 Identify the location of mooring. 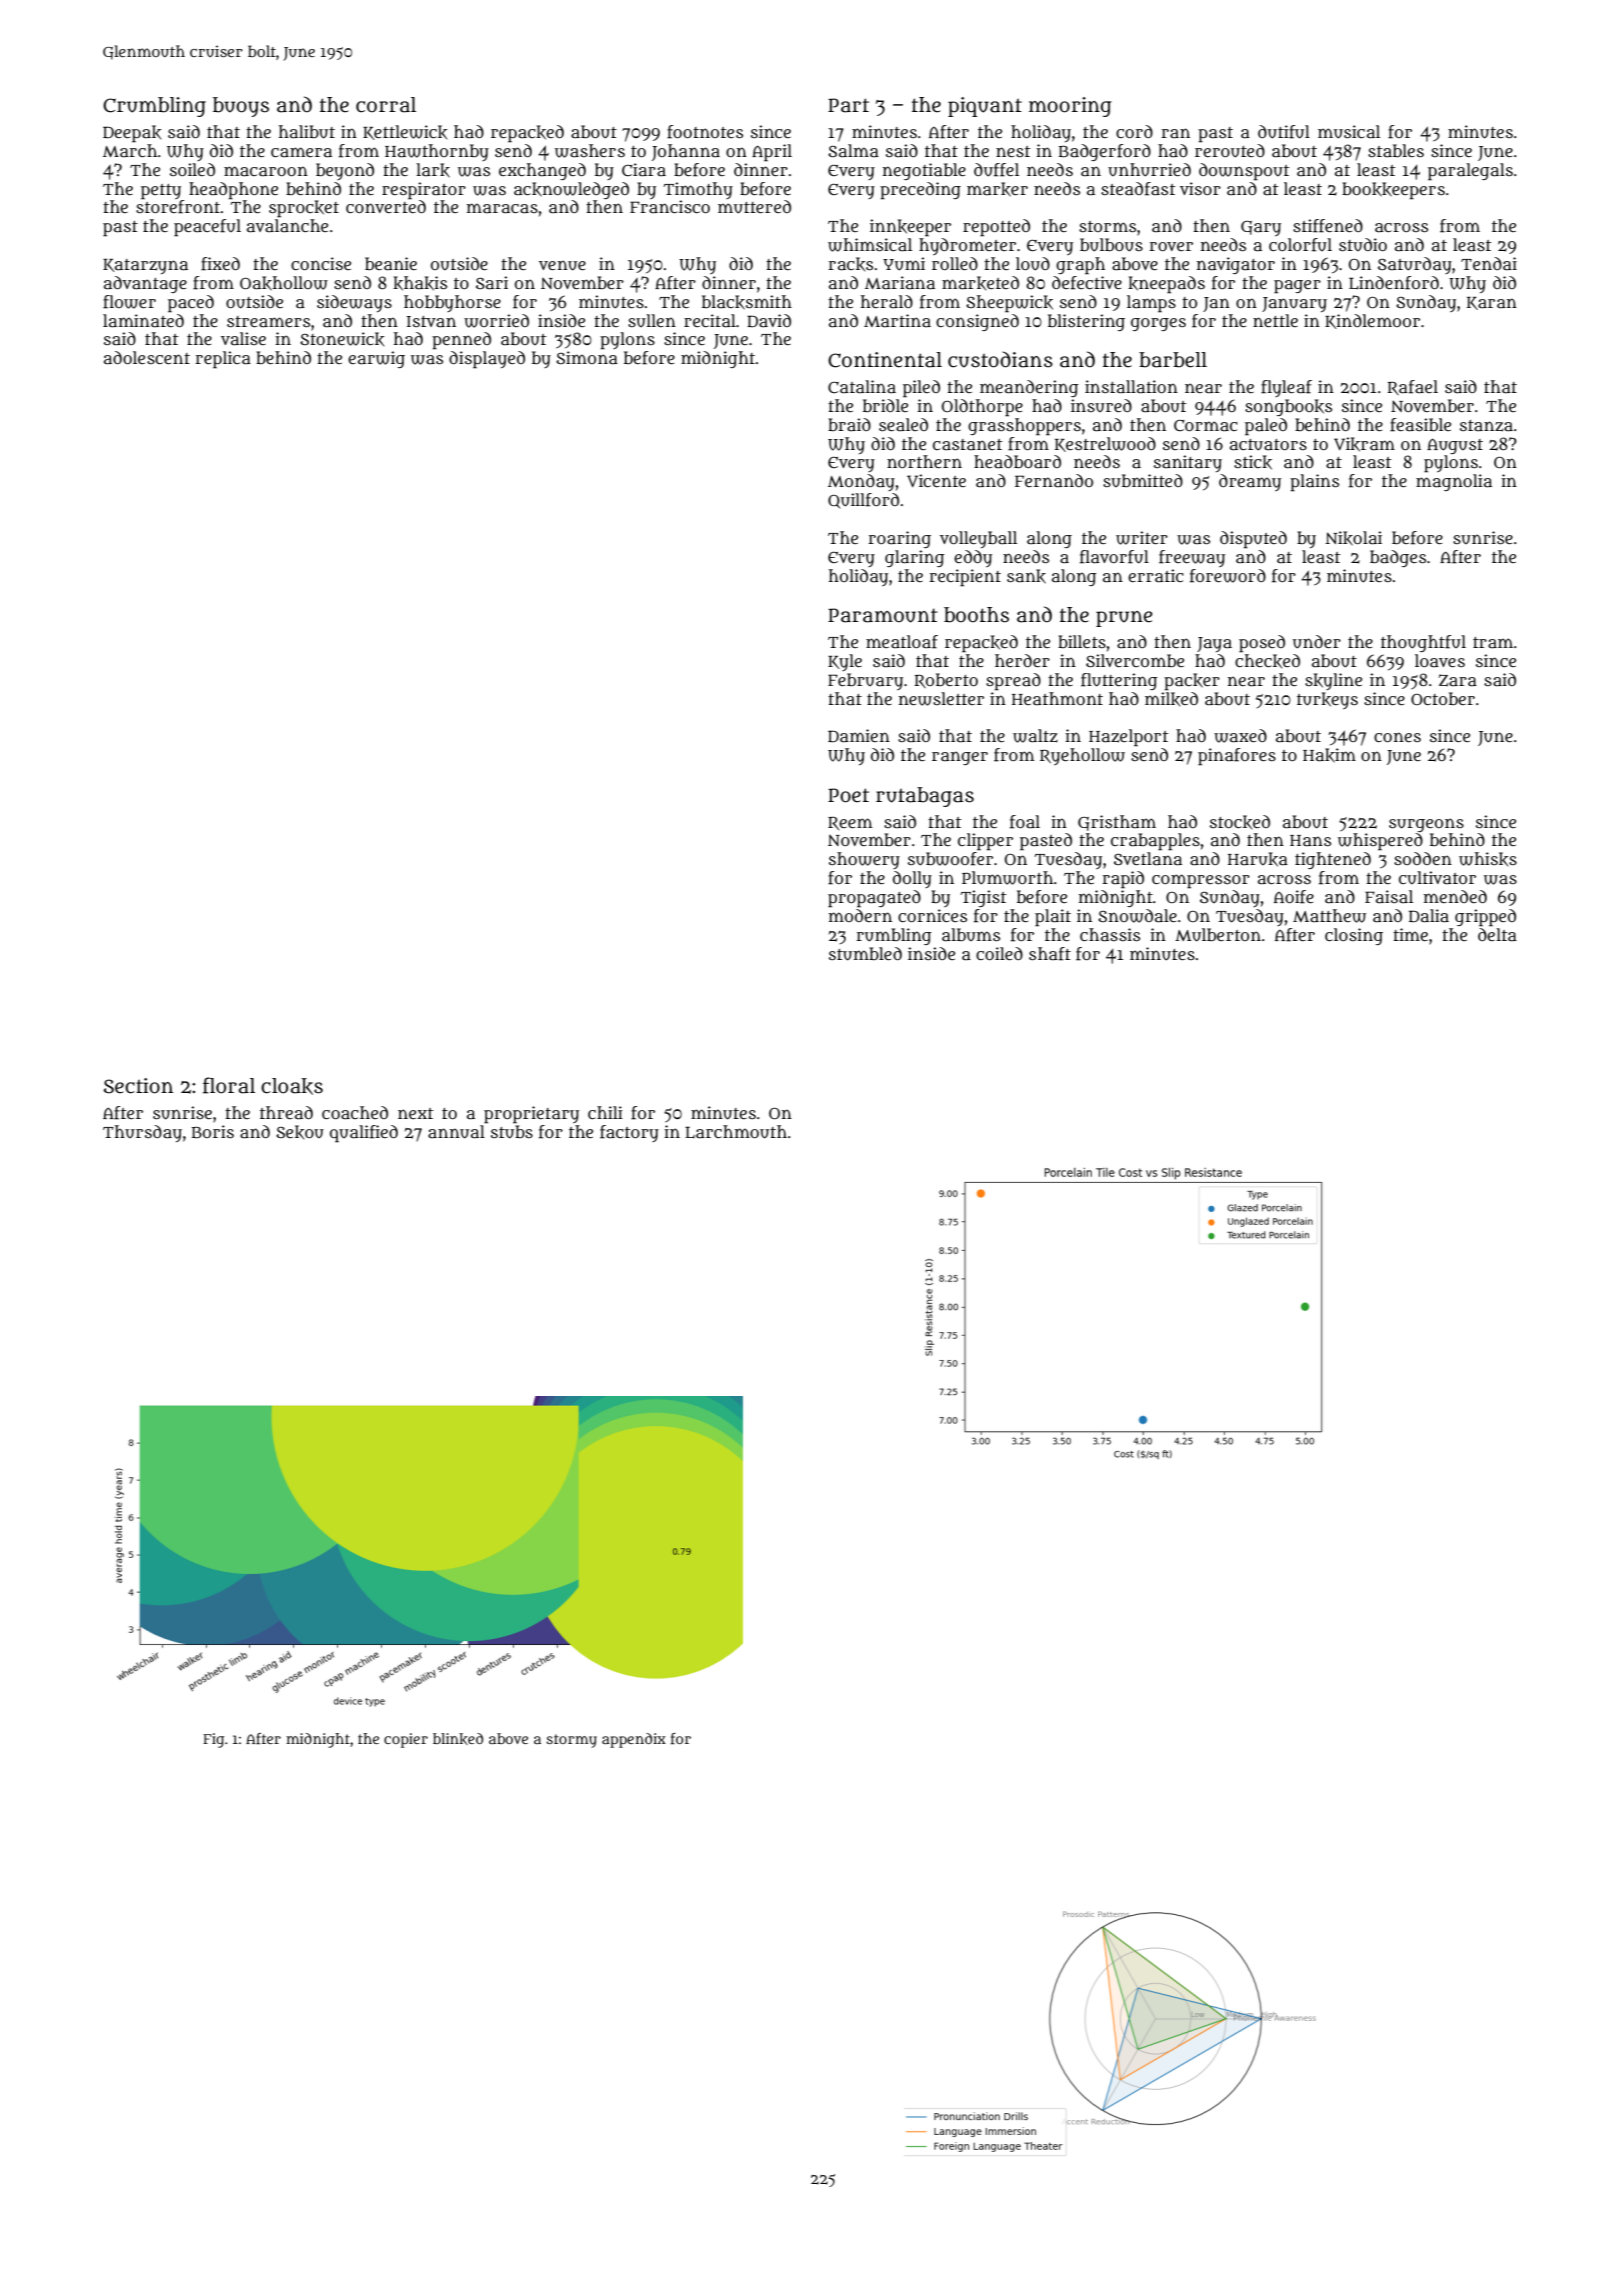
(1070, 107).
